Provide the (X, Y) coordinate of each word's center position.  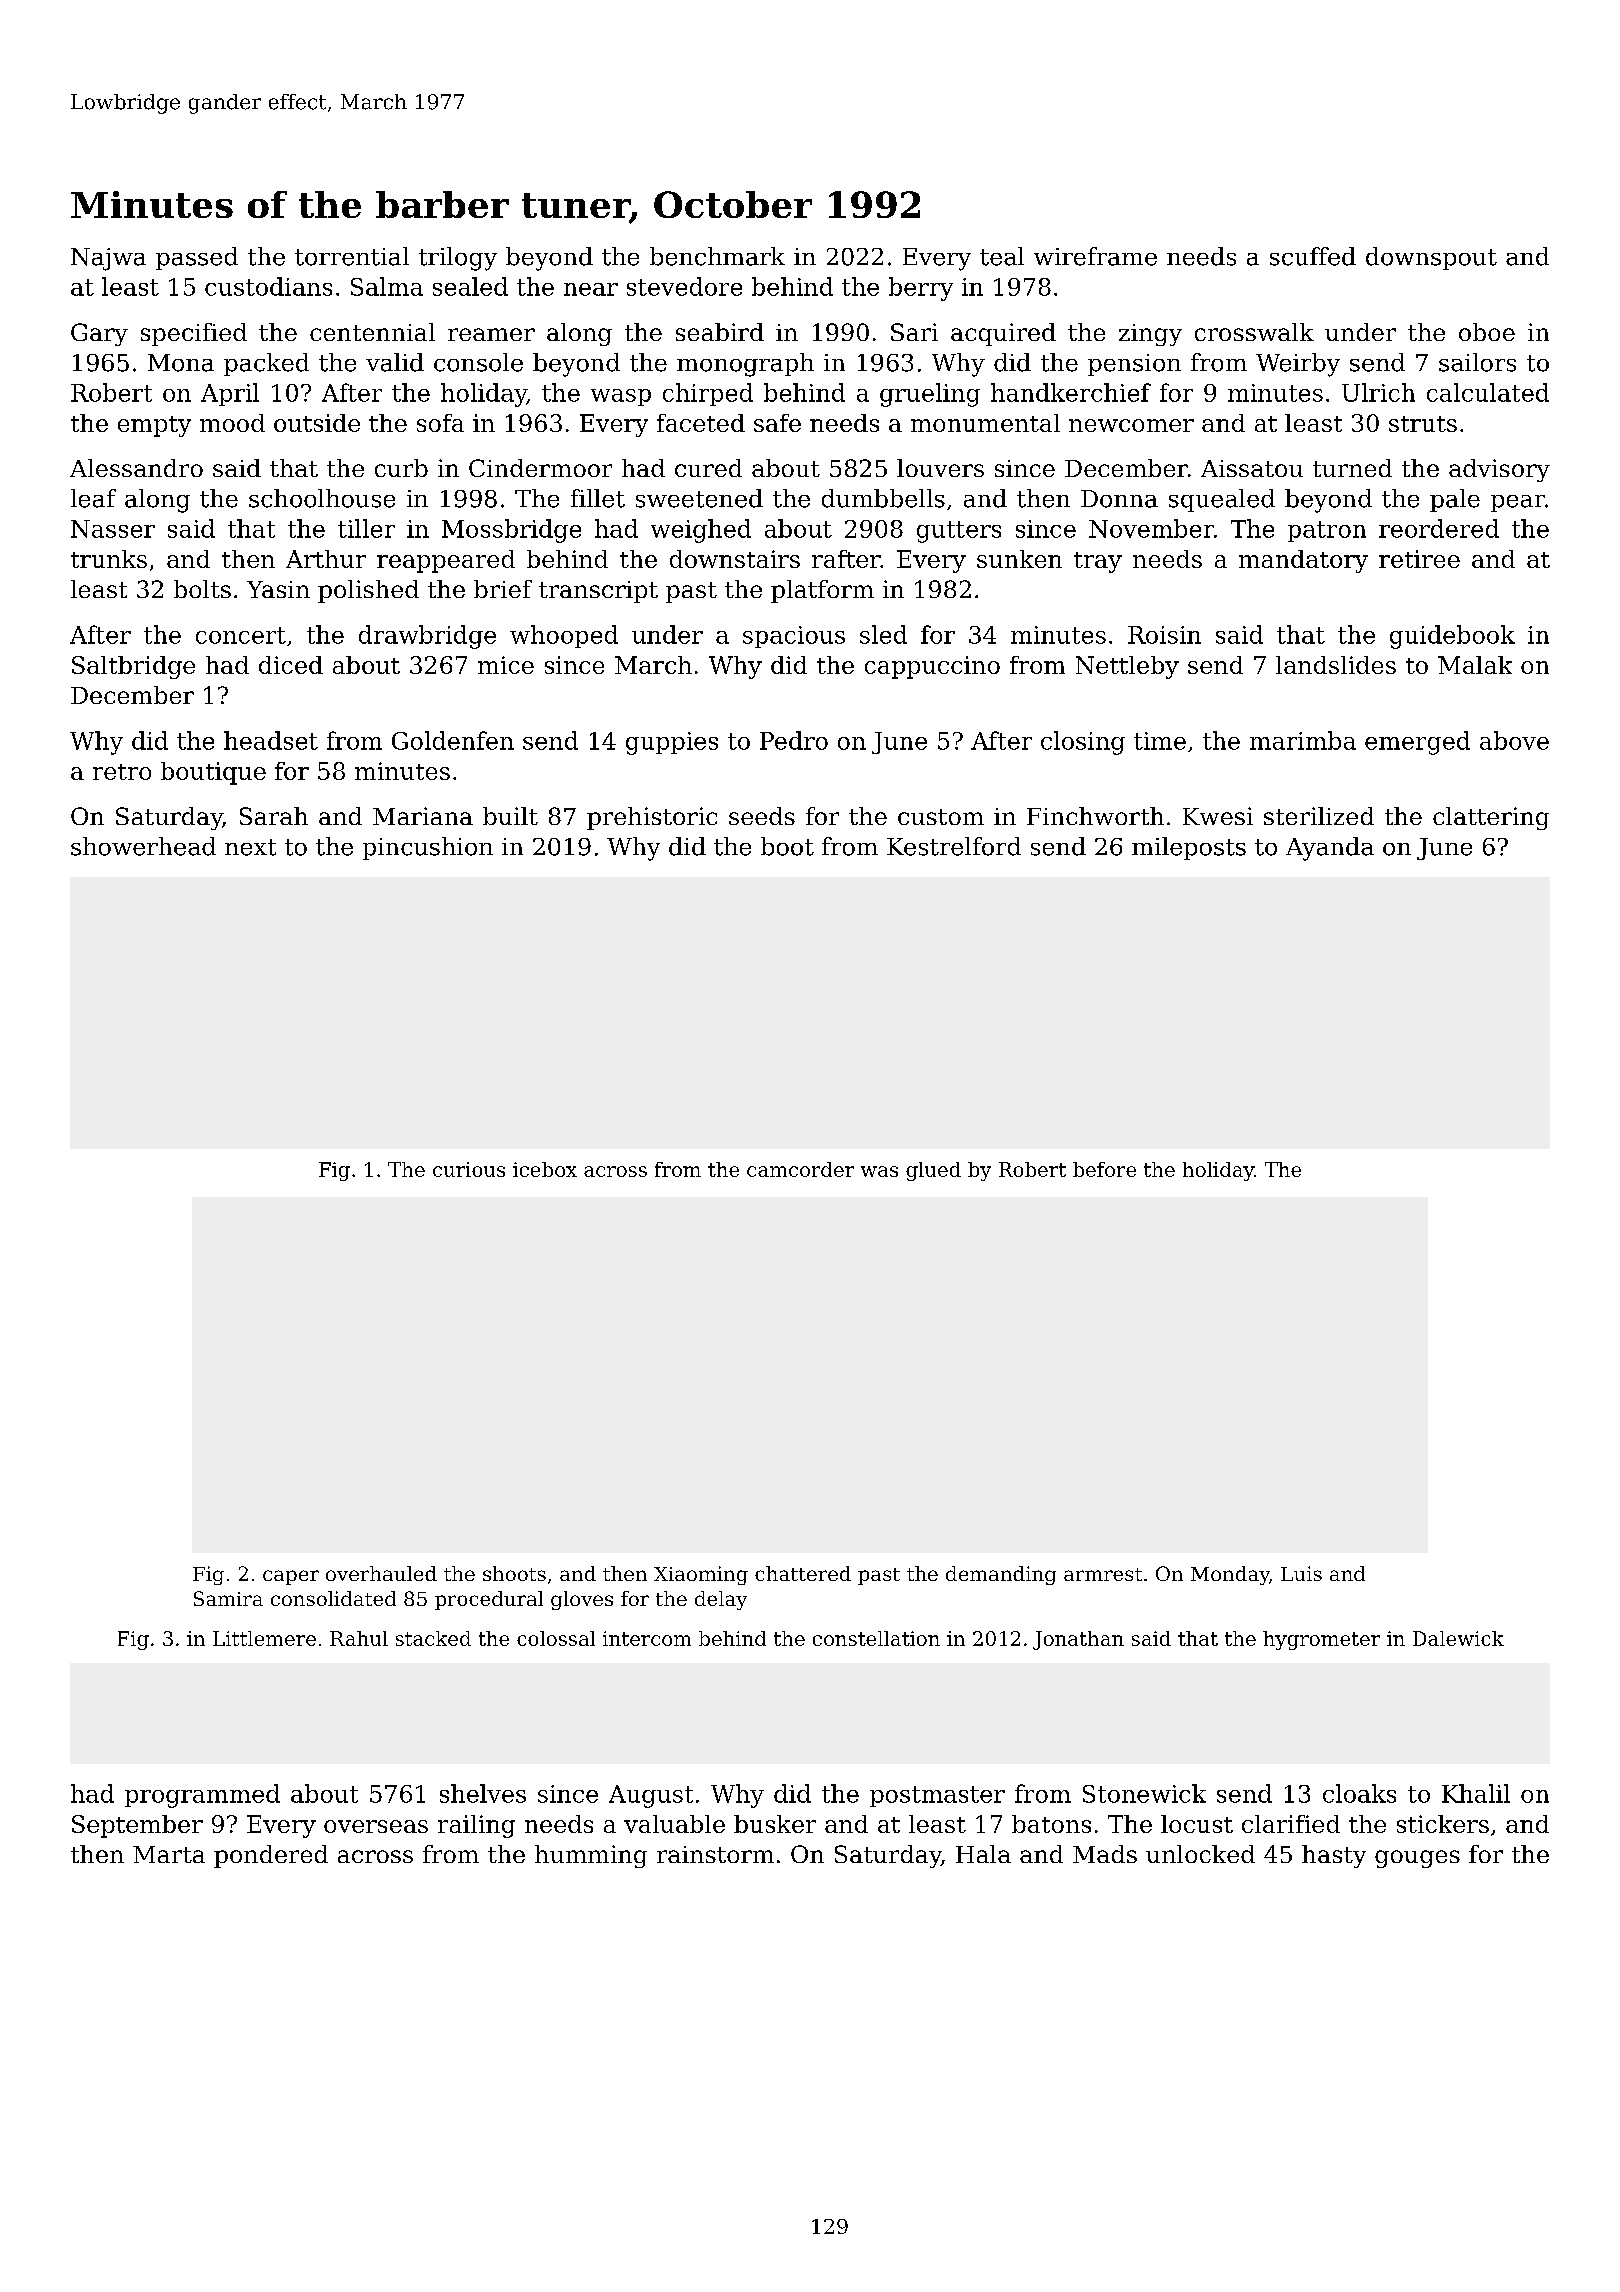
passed (197, 258)
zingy (1150, 335)
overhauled (381, 1573)
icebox (545, 1169)
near (591, 289)
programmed (202, 1796)
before (1104, 1169)
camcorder (800, 1169)
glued (933, 1171)
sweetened (699, 498)
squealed (1222, 500)
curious (469, 1169)
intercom (647, 1638)
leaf (93, 498)
